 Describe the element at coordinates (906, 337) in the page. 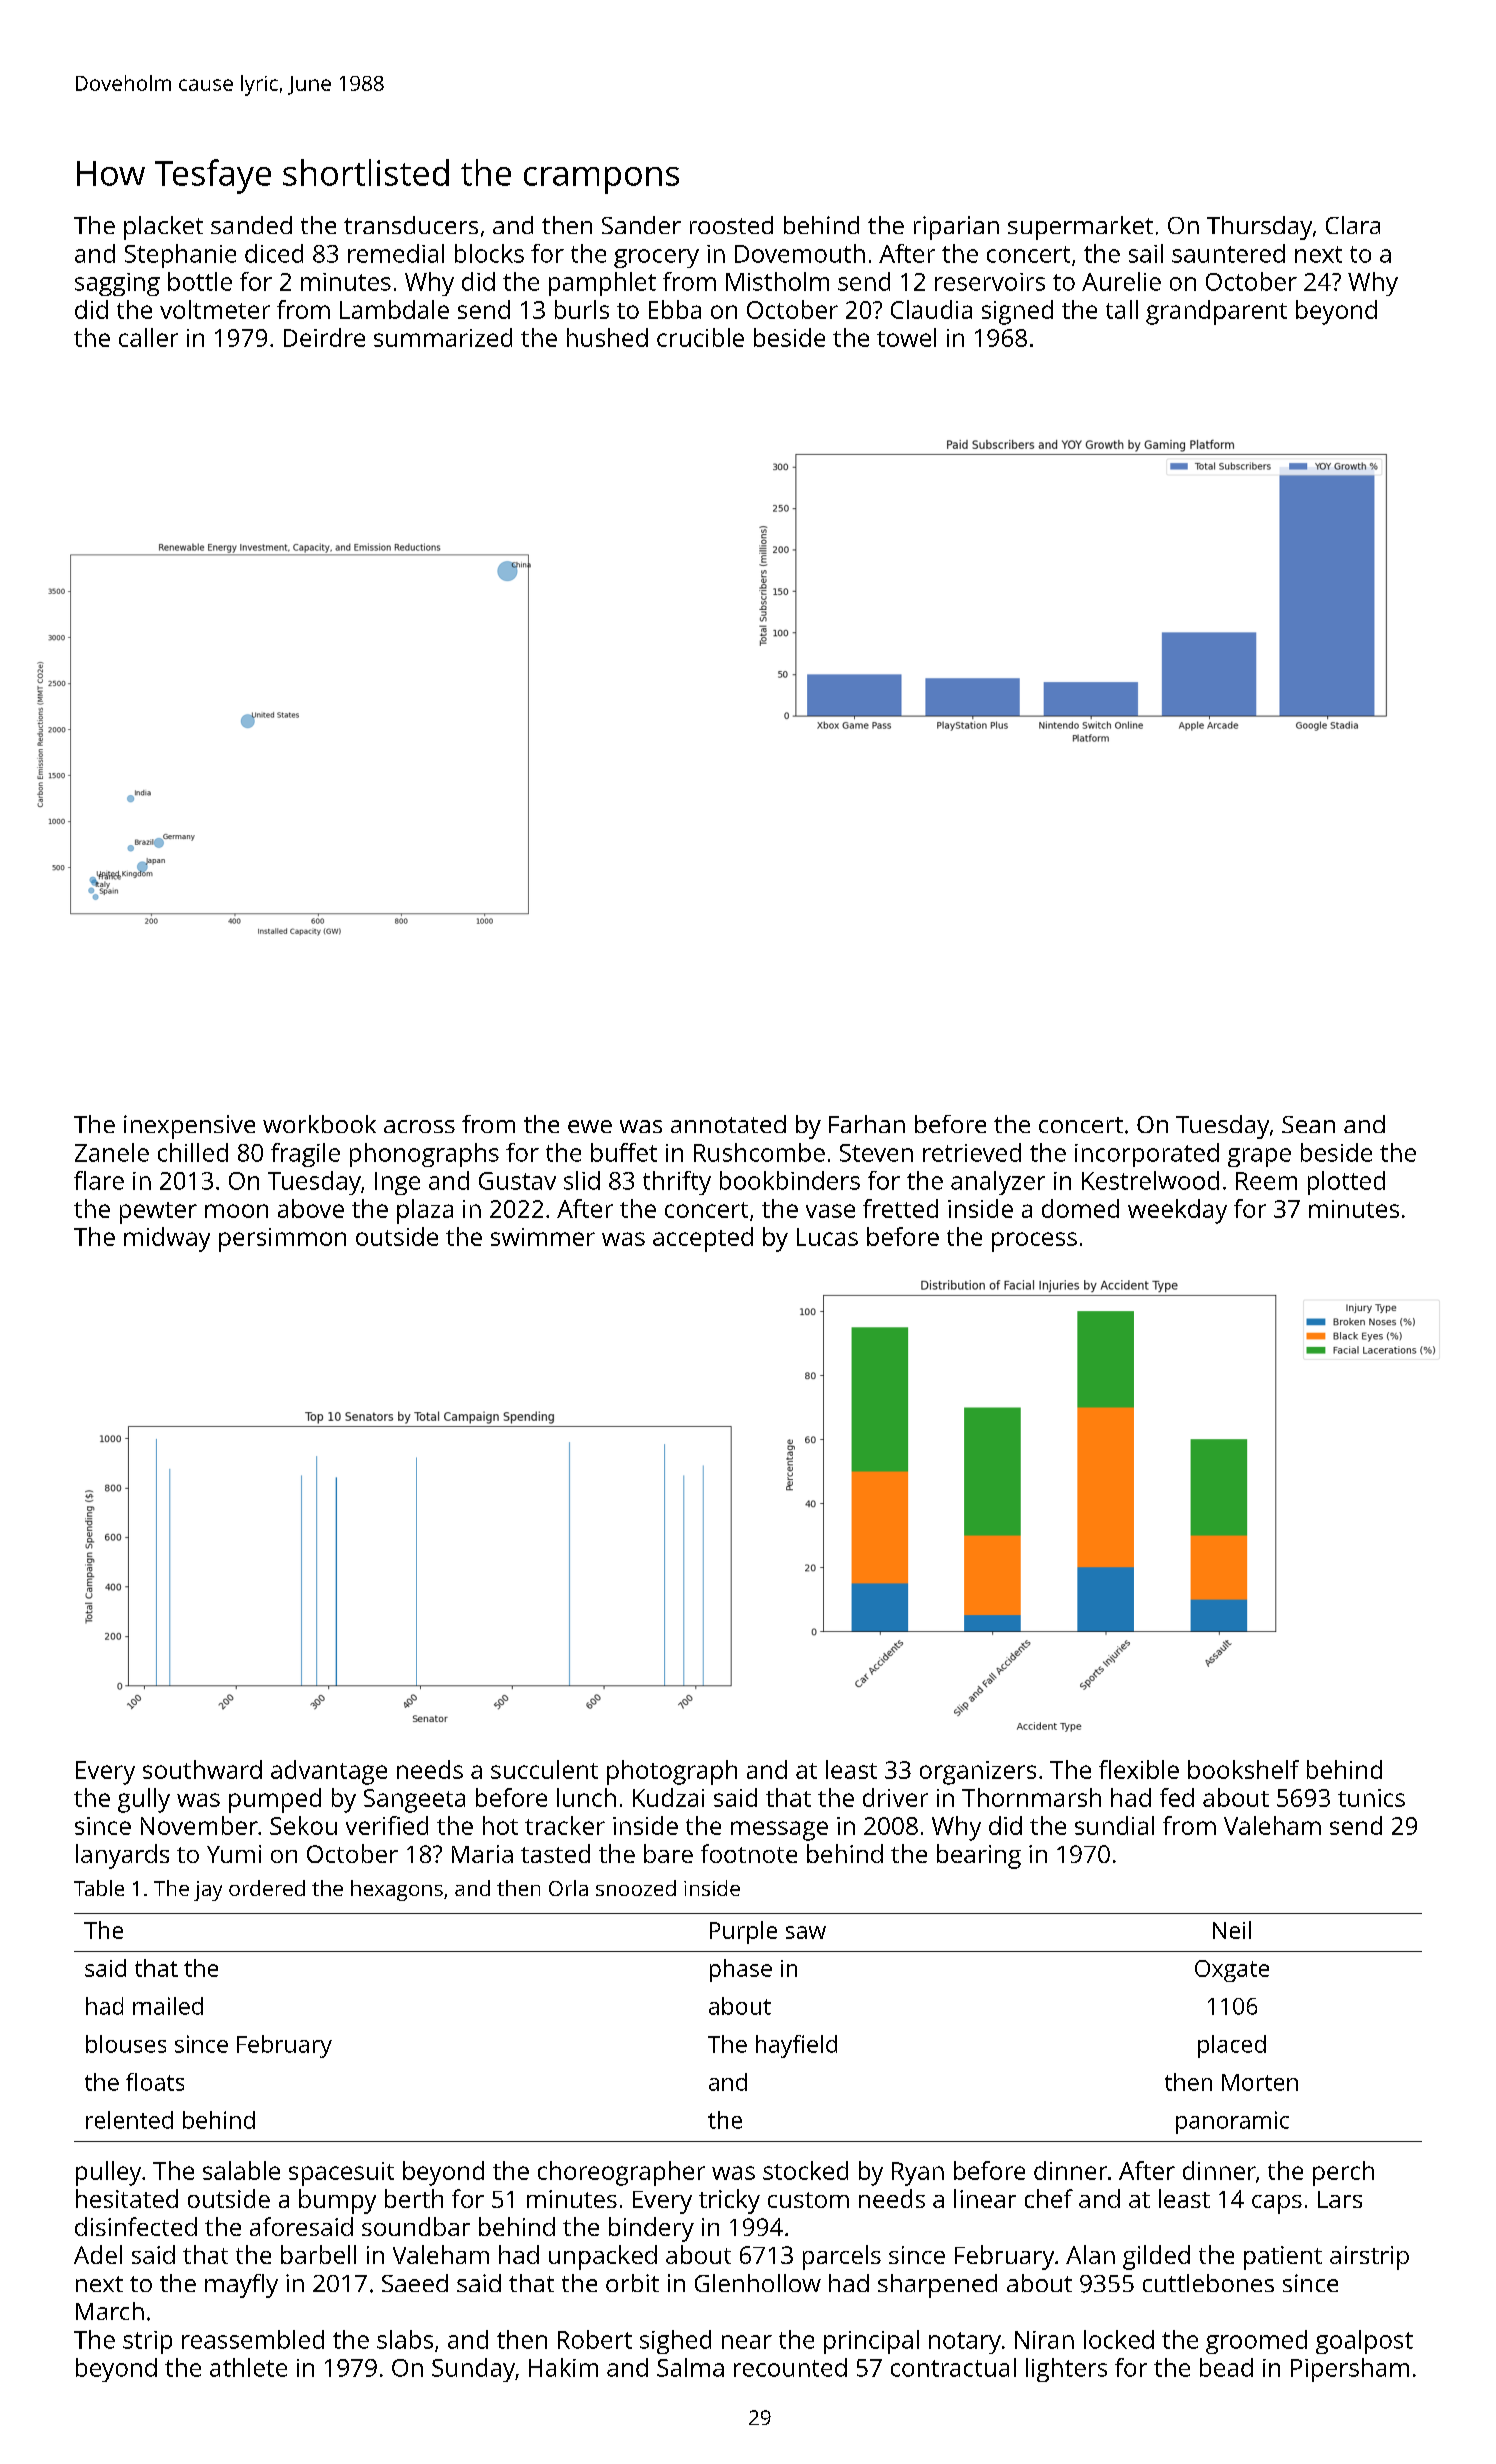

I see `towel` at that location.
